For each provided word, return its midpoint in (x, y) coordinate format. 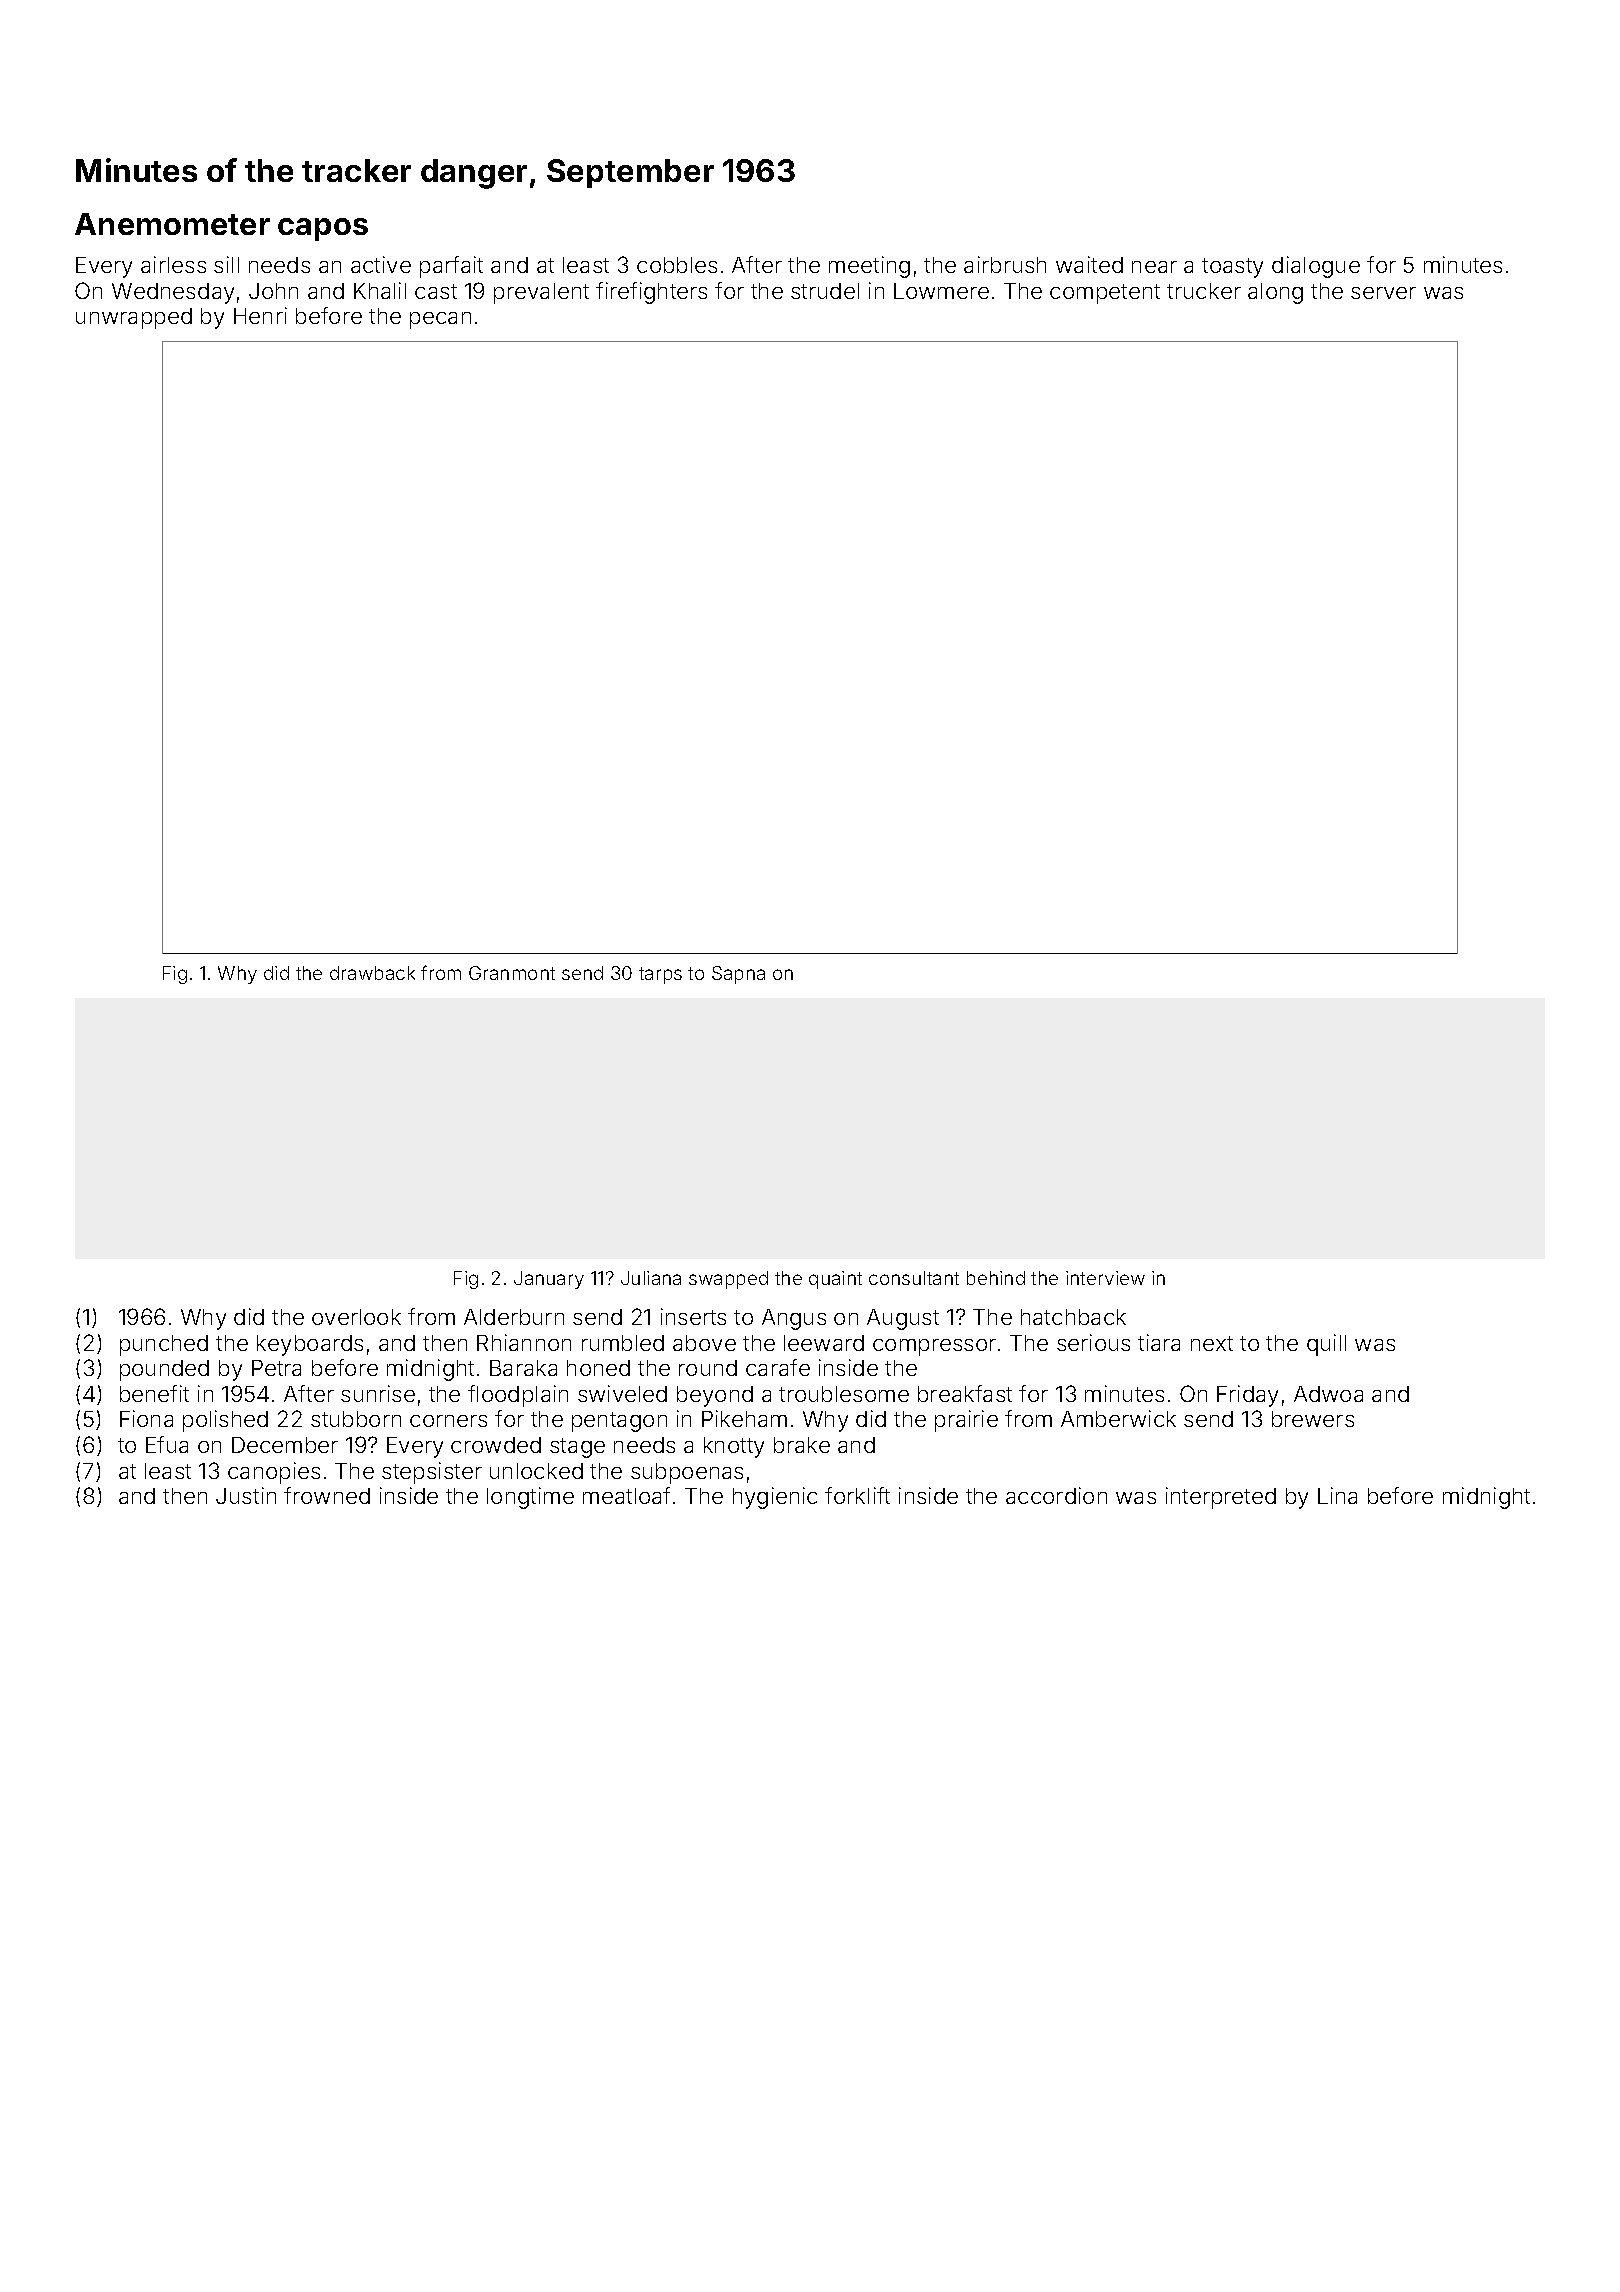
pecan (440, 320)
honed (598, 1368)
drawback (372, 973)
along (1275, 293)
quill (1326, 1345)
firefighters (651, 293)
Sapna (738, 975)
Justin (246, 1495)
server (1383, 293)
